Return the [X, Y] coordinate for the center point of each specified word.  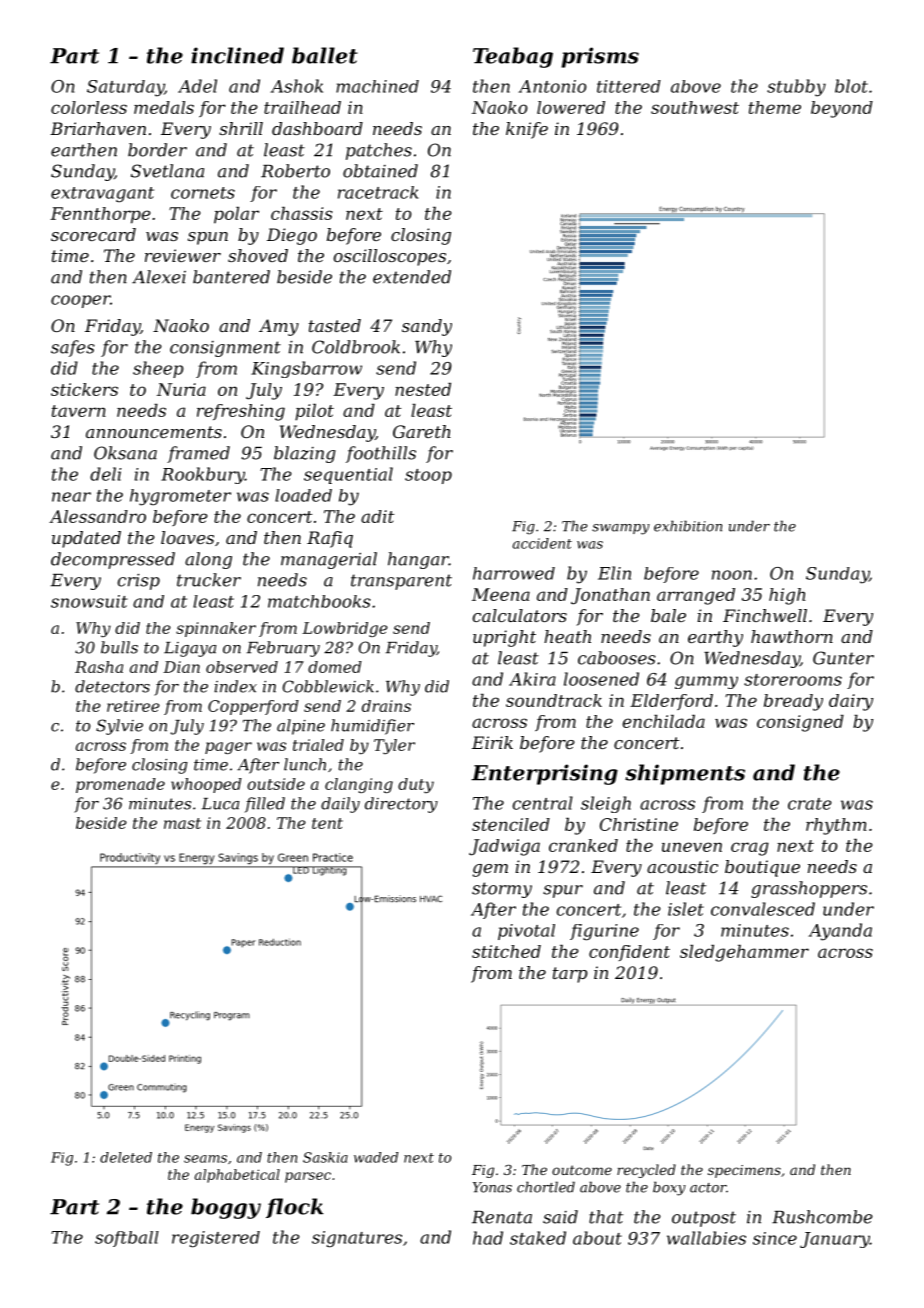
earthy [715, 638]
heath [567, 636]
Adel [197, 86]
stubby [796, 88]
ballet [325, 55]
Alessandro [97, 516]
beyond [842, 109]
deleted [126, 1157]
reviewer [183, 255]
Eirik [492, 742]
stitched [506, 951]
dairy [851, 702]
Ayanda [840, 932]
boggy [226, 1208]
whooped [206, 785]
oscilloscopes [390, 257]
